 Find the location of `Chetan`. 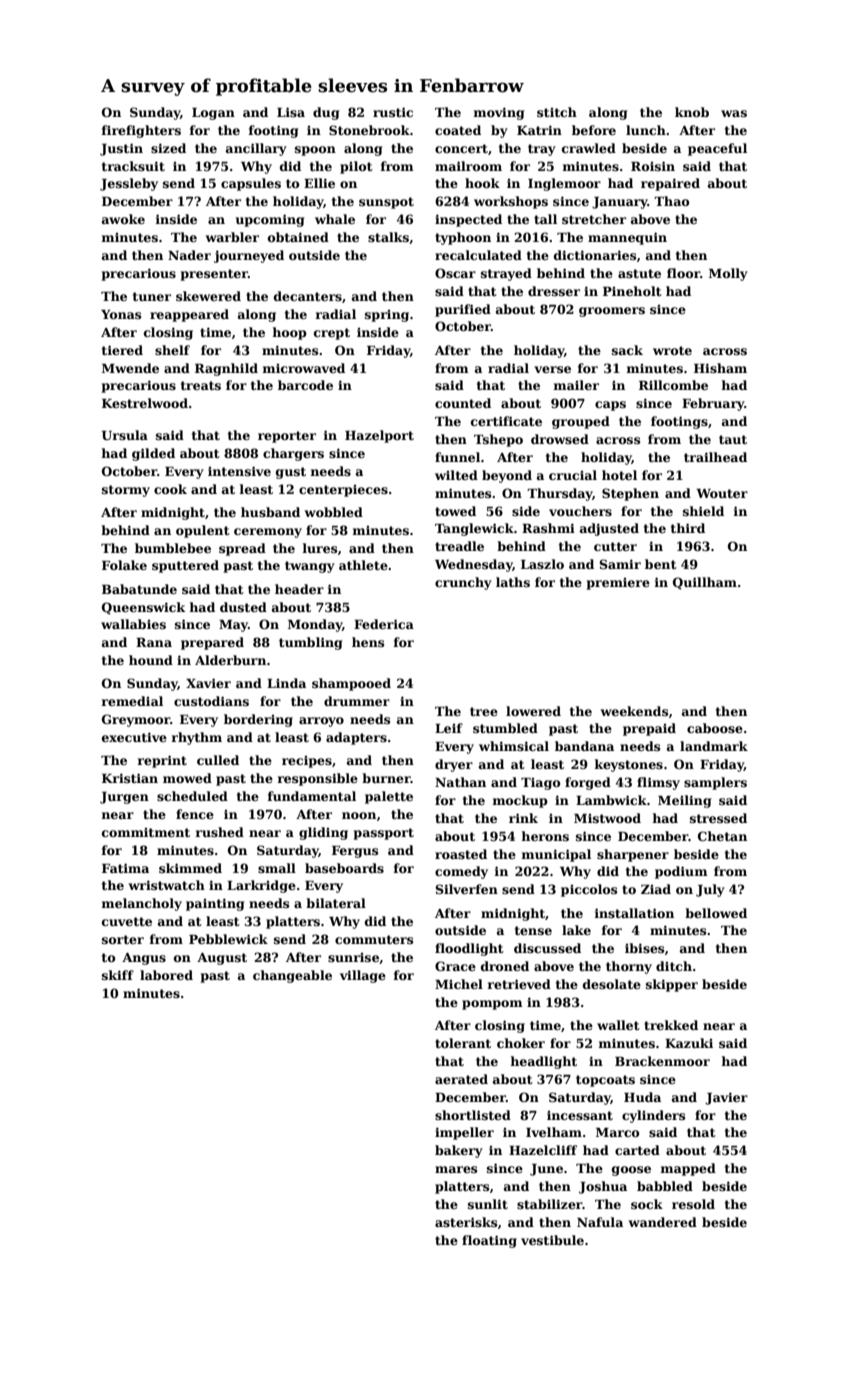

Chetan is located at coordinates (722, 836).
